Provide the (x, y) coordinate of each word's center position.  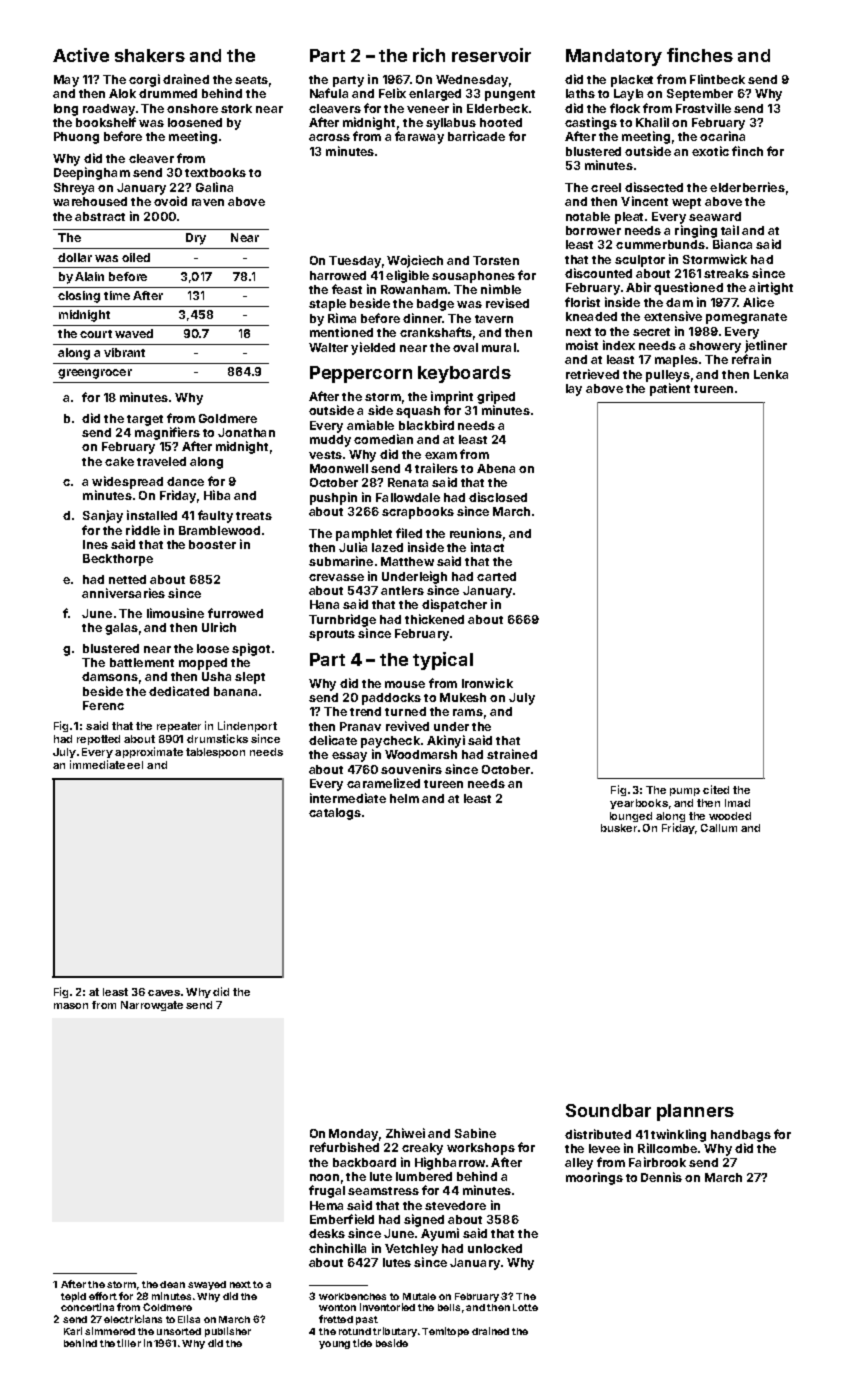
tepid (73, 1297)
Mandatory (614, 57)
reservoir (491, 55)
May (66, 81)
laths (580, 93)
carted (496, 576)
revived (407, 726)
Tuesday (355, 262)
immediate (97, 764)
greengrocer (95, 374)
